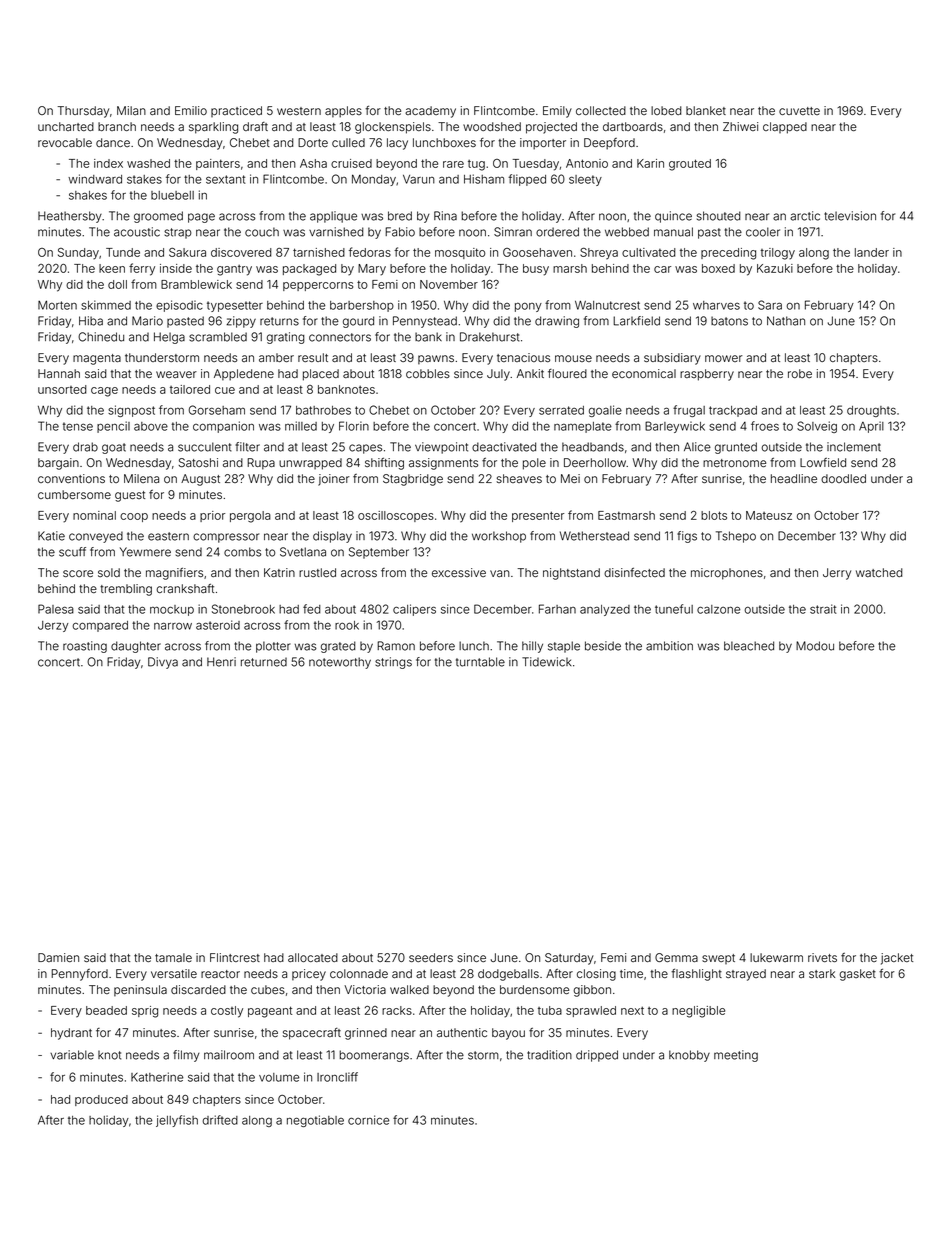 This screenshot has height=1233, width=952. Describe the element at coordinates (706, 110) in the screenshot. I see `blanket` at that location.
